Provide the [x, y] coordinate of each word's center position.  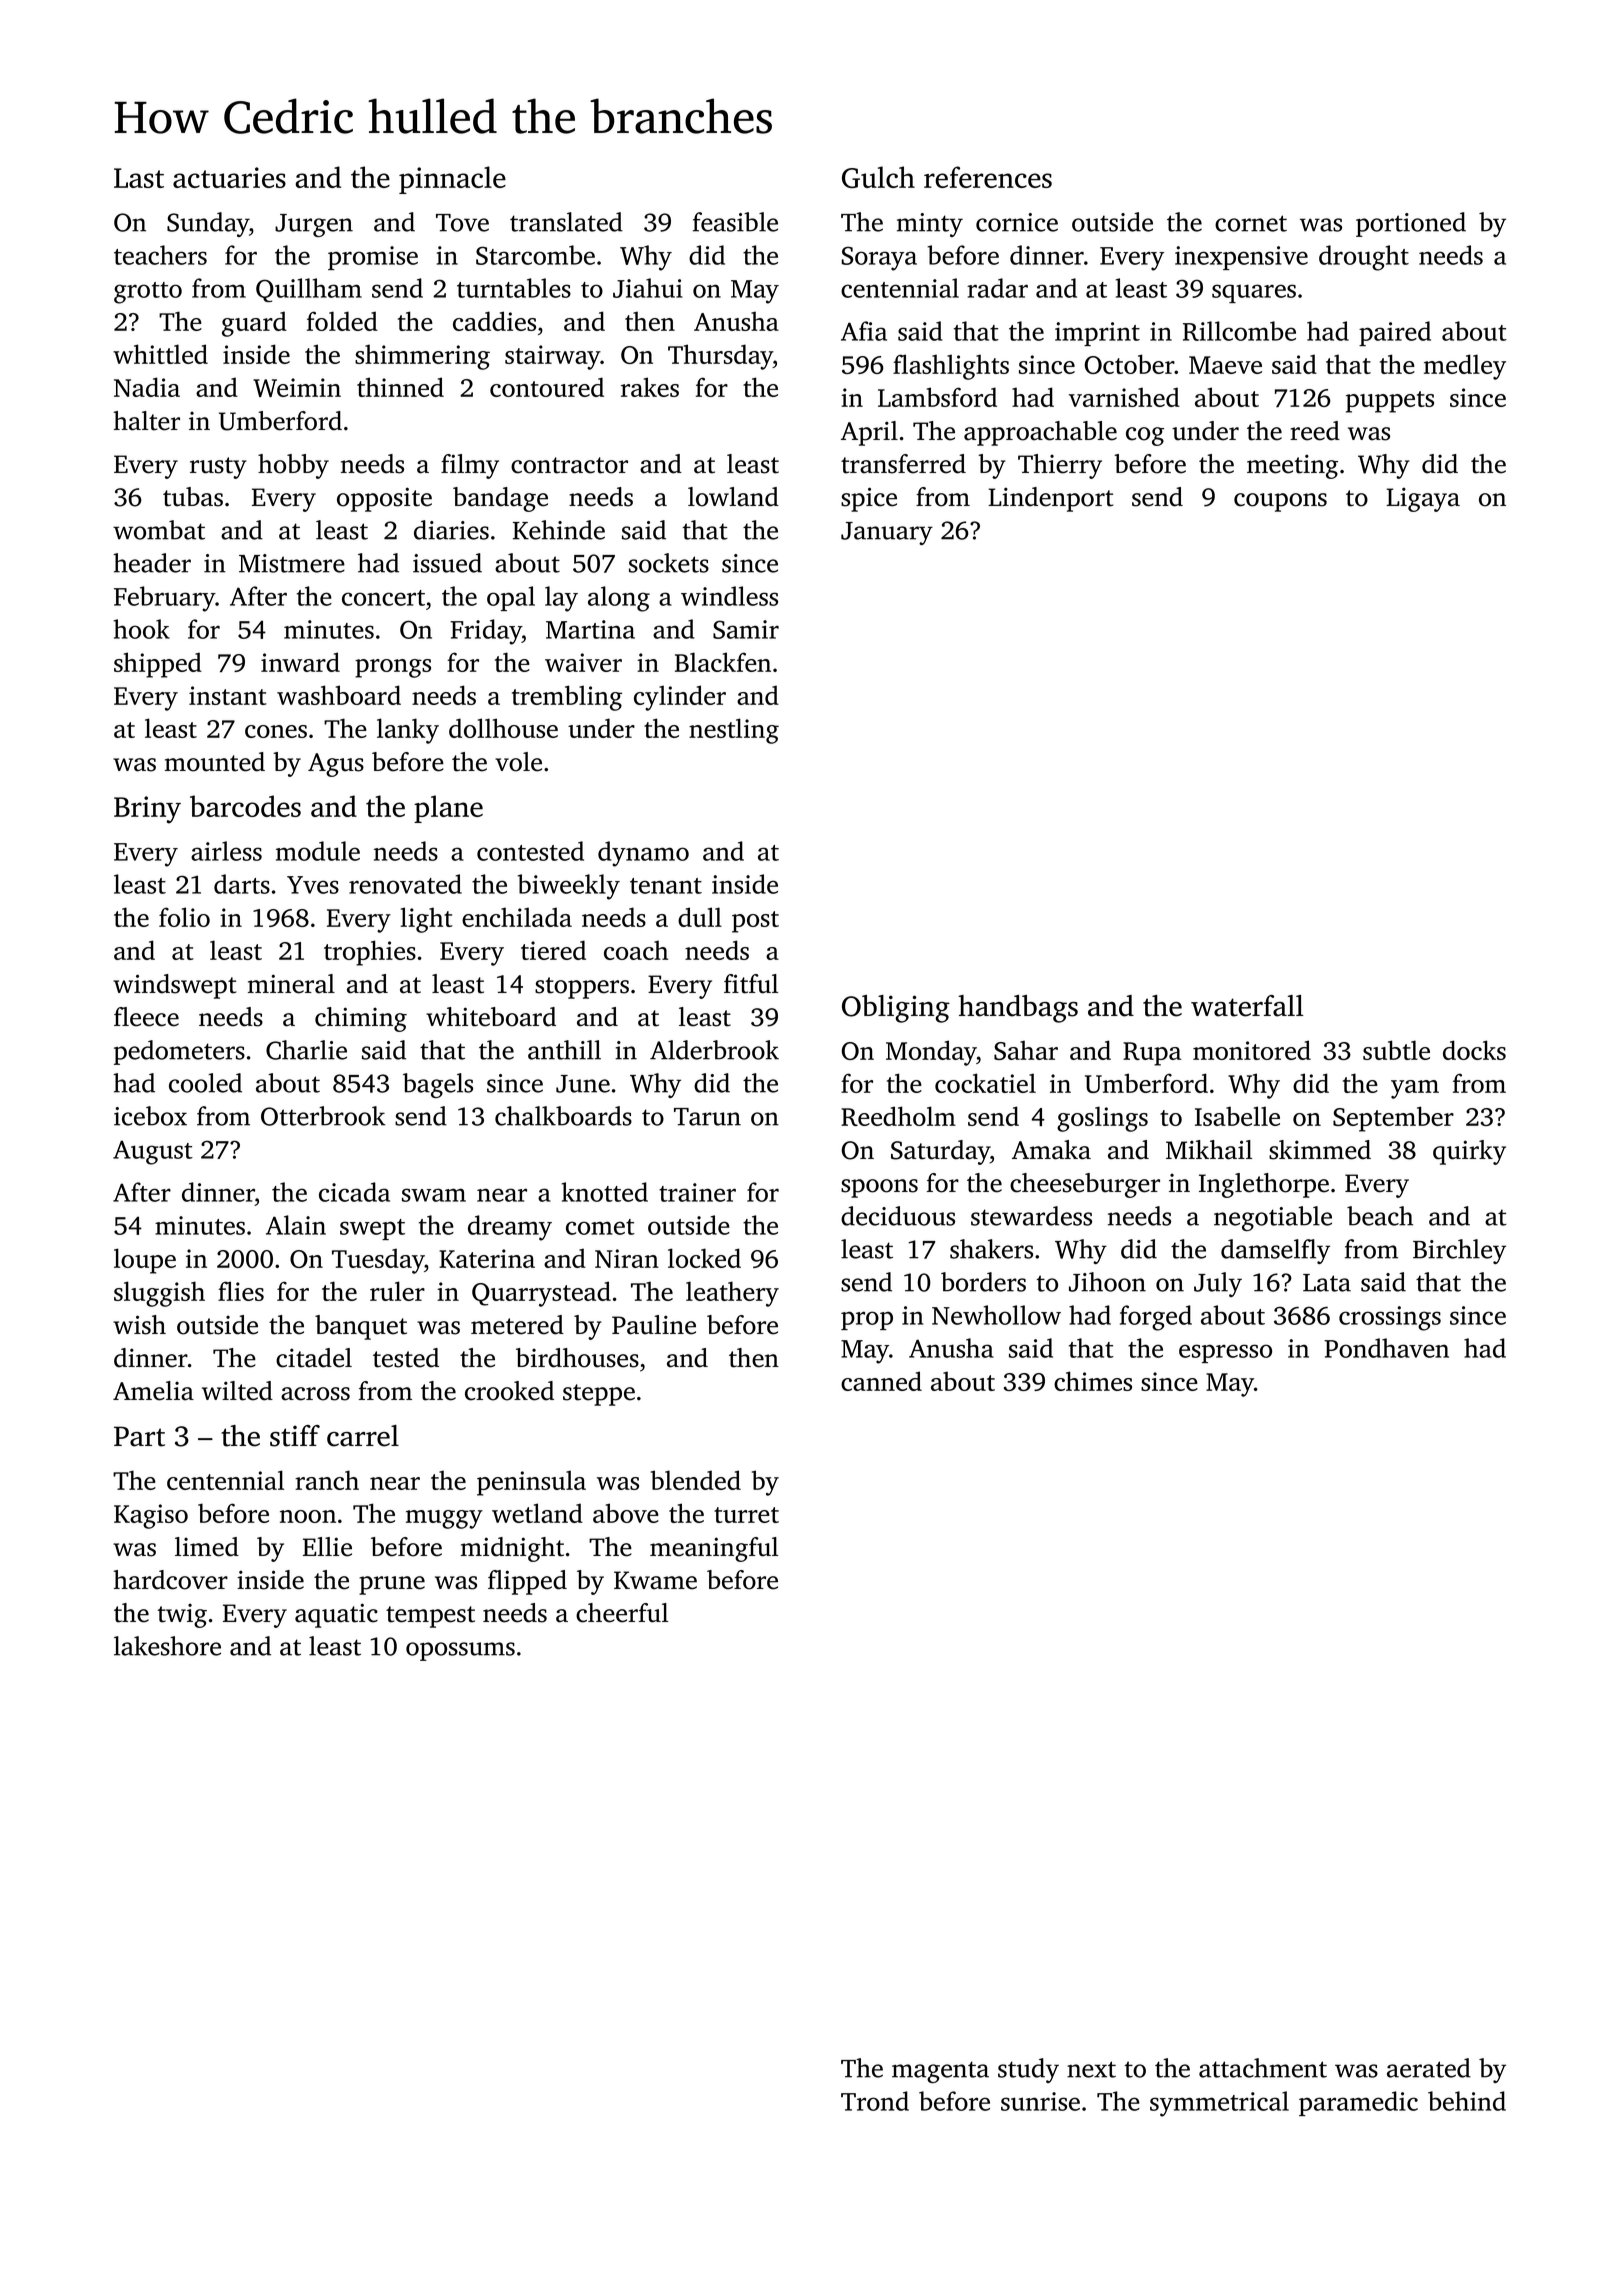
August [153, 1152]
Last [139, 178]
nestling [734, 731]
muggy [444, 1519]
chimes [1093, 1381]
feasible [735, 222]
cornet [1251, 223]
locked [704, 1258]
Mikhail [1209, 1150]
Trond [875, 2101]
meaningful [714, 1549]
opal [511, 598]
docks [1474, 1050]
